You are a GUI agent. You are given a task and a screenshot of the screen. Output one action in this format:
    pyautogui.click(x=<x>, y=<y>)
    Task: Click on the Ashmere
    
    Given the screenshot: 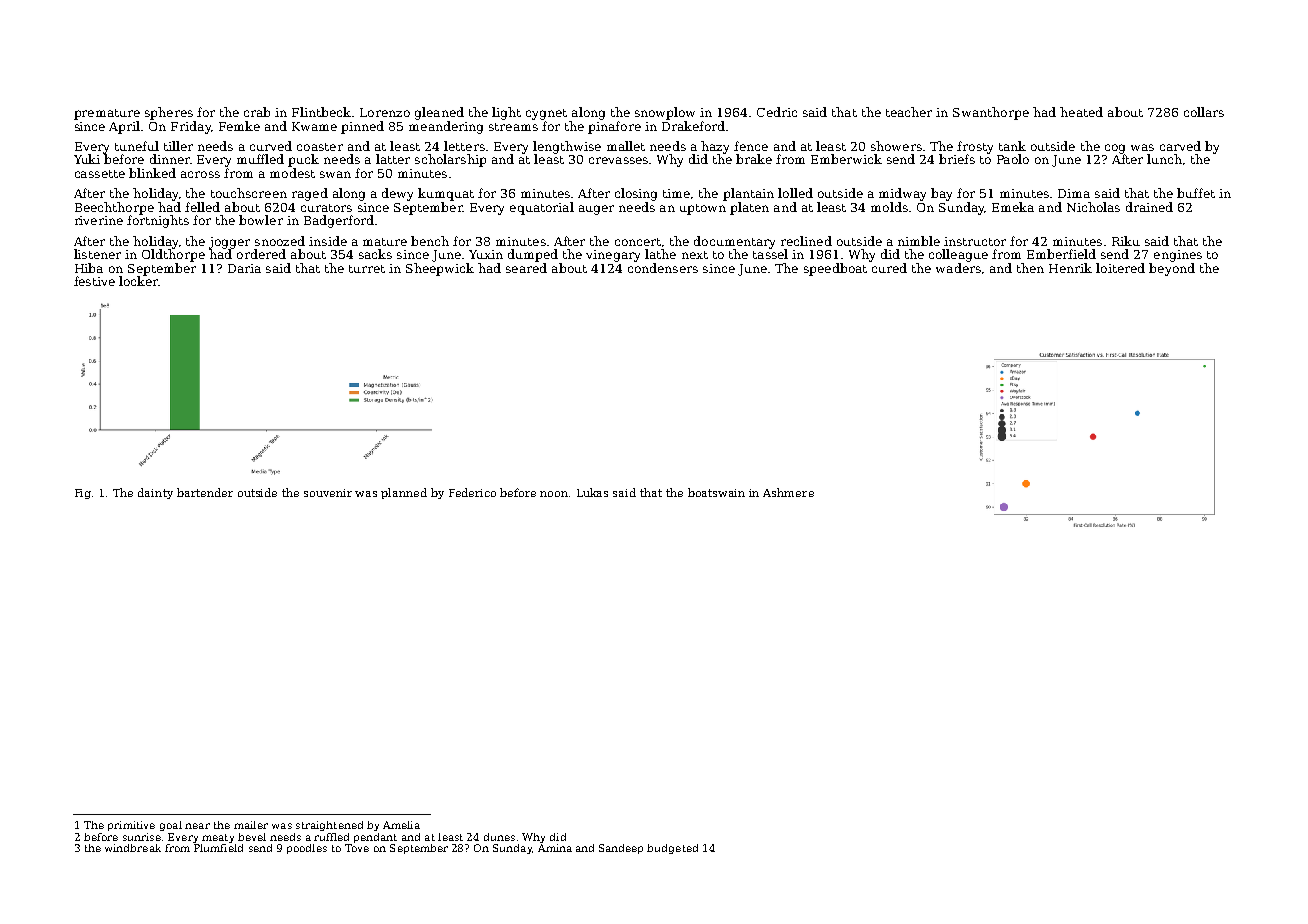 What is the action you would take?
    pyautogui.click(x=788, y=492)
